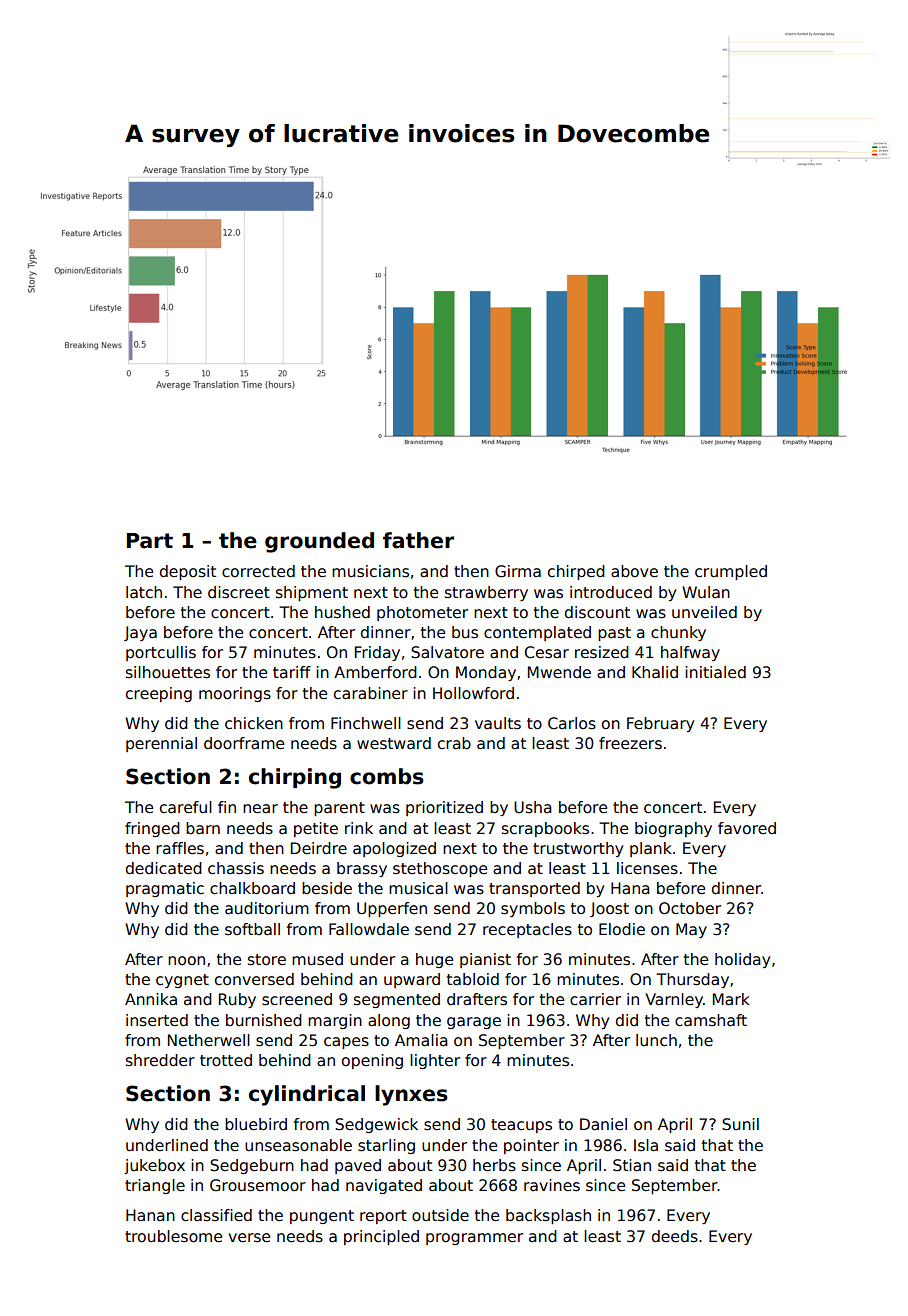  Describe the element at coordinates (731, 572) in the screenshot. I see `crumpled` at that location.
